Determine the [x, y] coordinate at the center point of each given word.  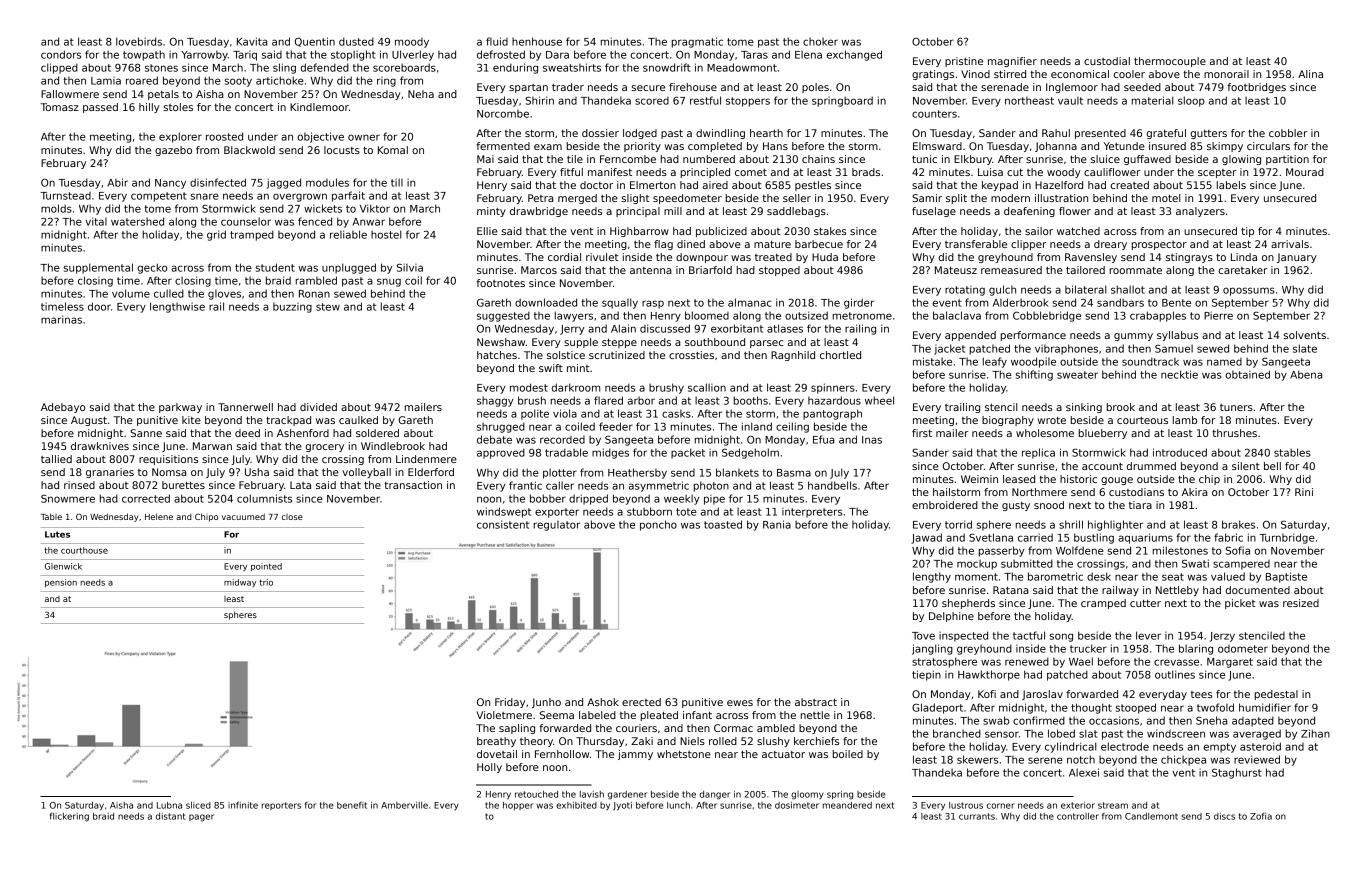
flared [608, 400]
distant [171, 816]
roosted [224, 136]
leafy [995, 362]
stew [328, 307]
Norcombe [503, 114]
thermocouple [1170, 62]
